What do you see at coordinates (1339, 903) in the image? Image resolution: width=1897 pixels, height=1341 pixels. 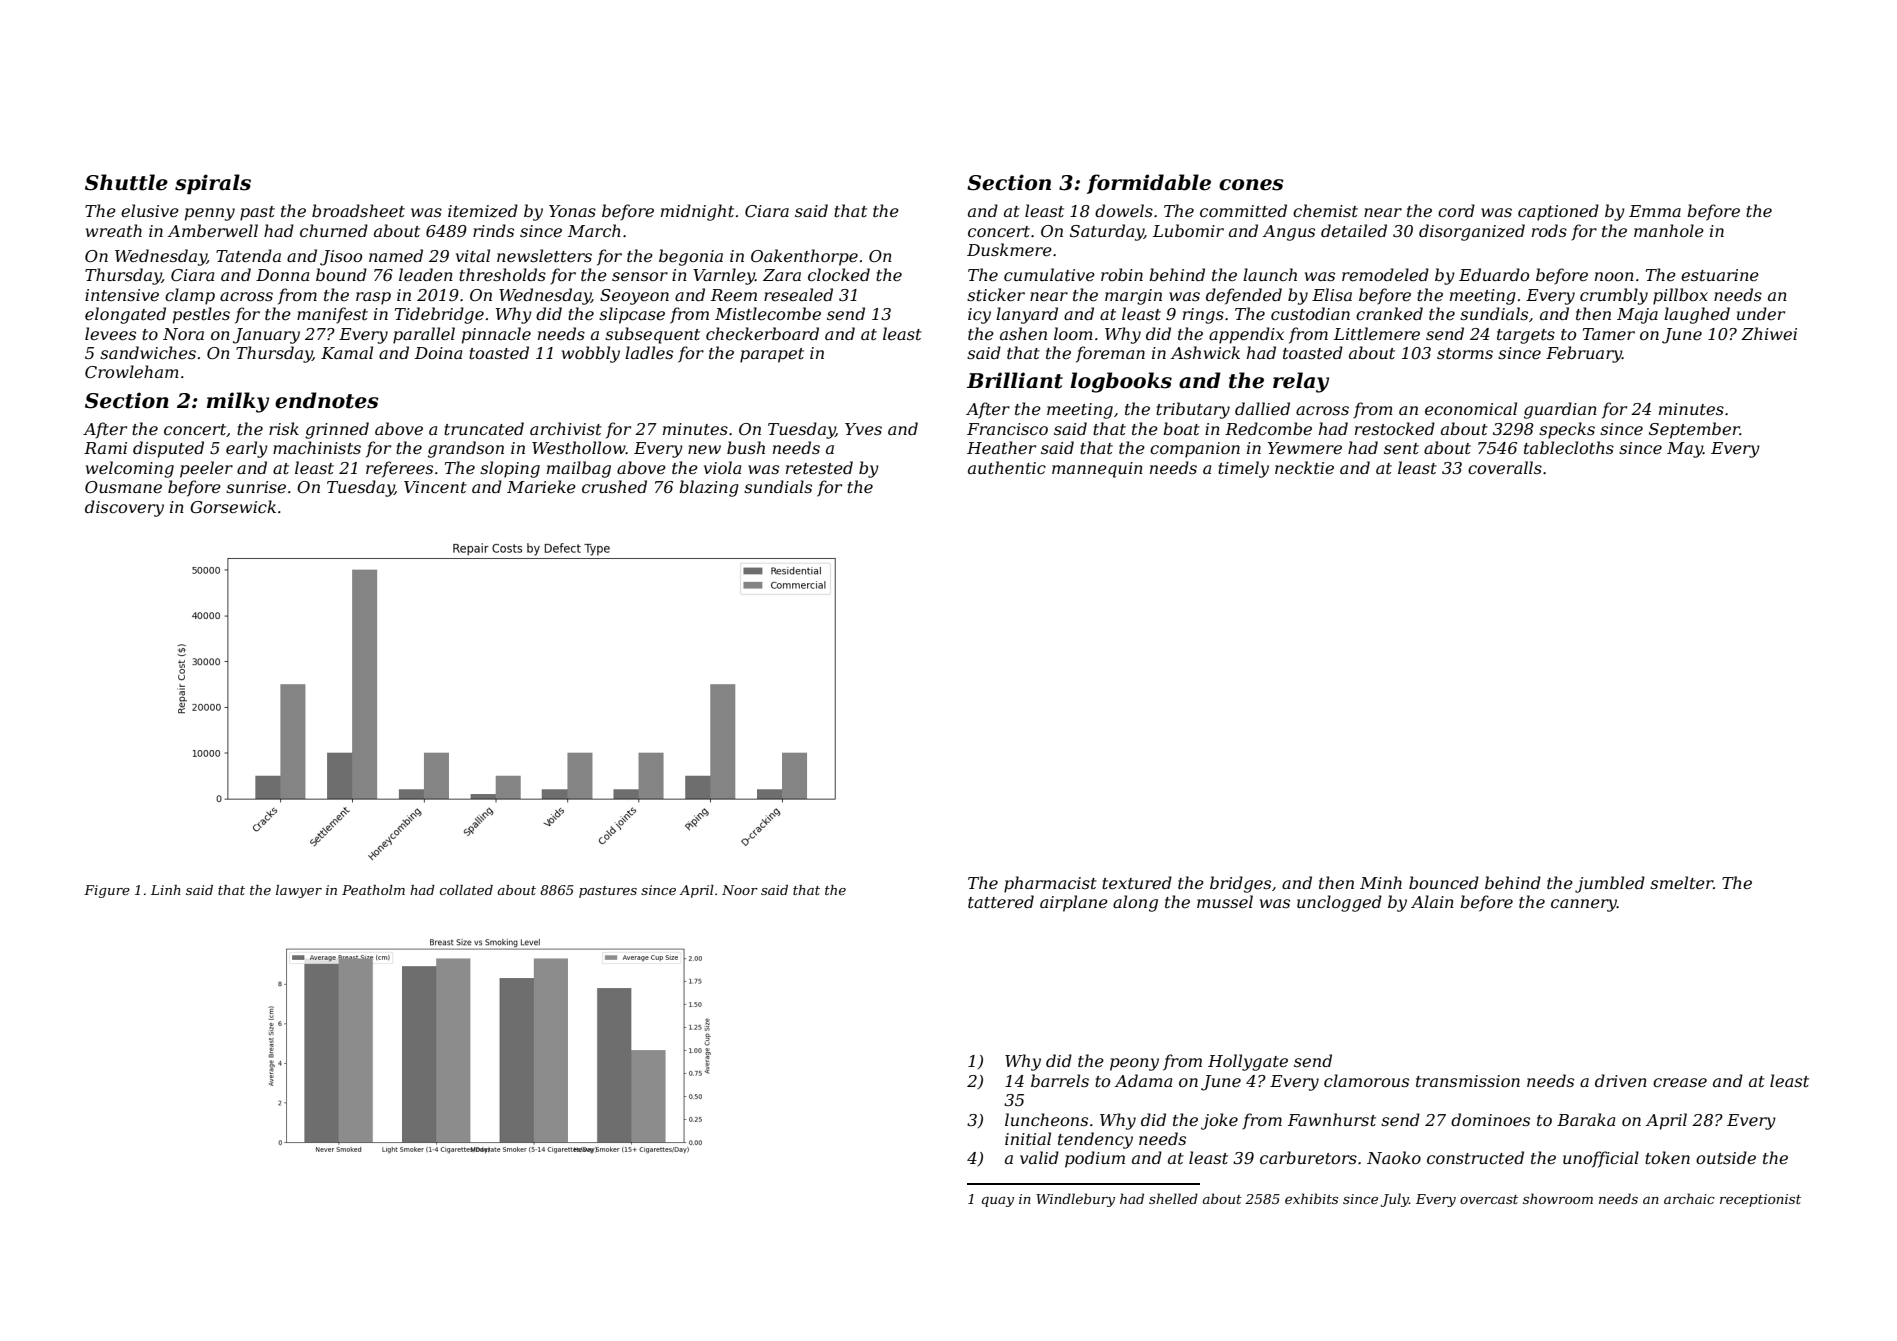 I see `unclogged` at bounding box center [1339, 903].
